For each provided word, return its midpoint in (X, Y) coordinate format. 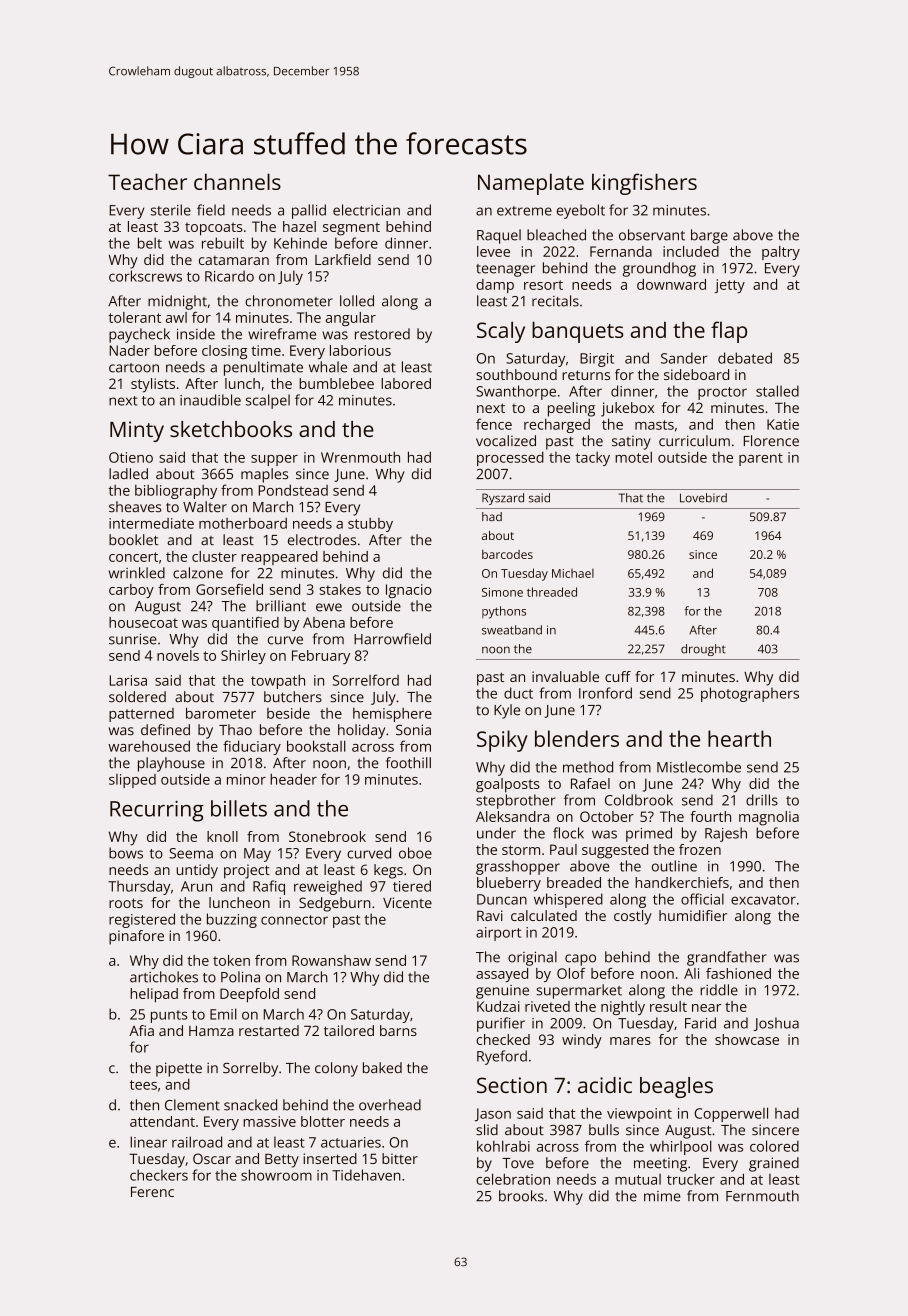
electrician (366, 210)
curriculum (694, 440)
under (496, 833)
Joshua (776, 1024)
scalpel (268, 401)
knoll (222, 836)
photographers (750, 694)
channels (237, 181)
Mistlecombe (699, 767)
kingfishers (644, 184)
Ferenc (152, 1192)
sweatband (512, 630)
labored (406, 383)
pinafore (136, 937)
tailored (349, 1030)
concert (133, 557)
